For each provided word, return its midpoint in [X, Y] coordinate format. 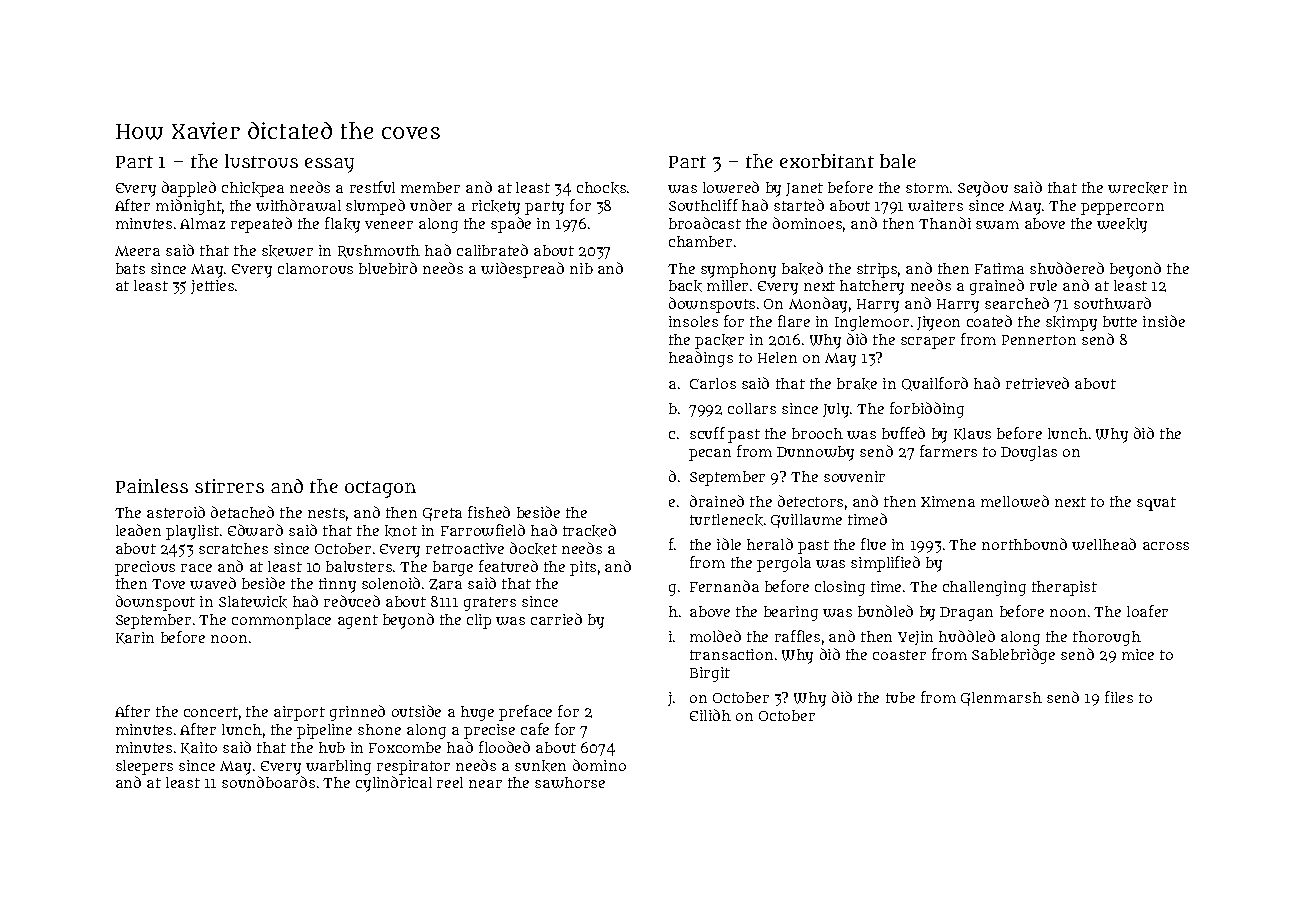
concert [211, 712]
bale [898, 161]
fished [489, 512]
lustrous [261, 161]
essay [329, 165]
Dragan [966, 614]
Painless [152, 486]
